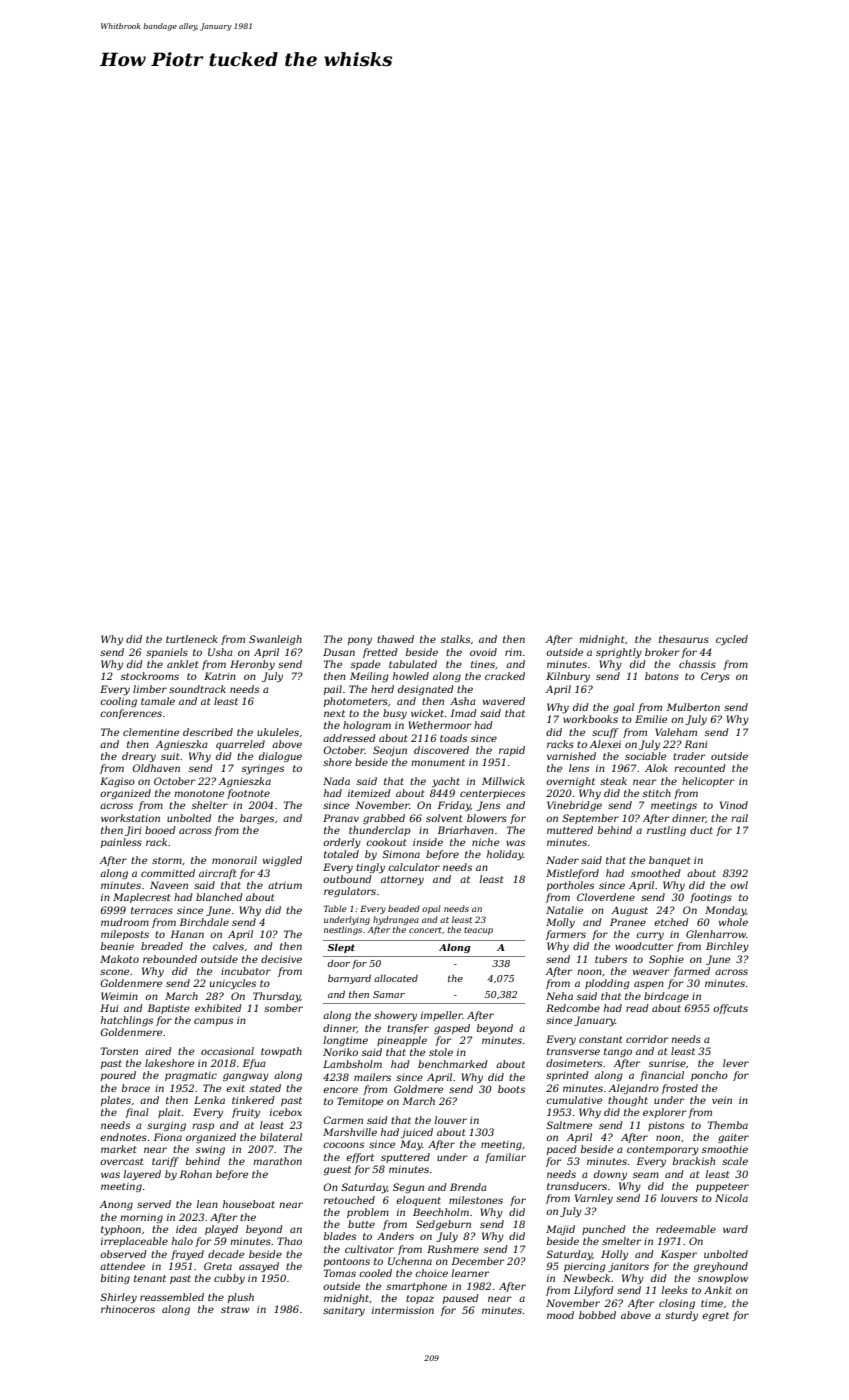  What do you see at coordinates (203, 1127) in the screenshot?
I see `rasp` at bounding box center [203, 1127].
